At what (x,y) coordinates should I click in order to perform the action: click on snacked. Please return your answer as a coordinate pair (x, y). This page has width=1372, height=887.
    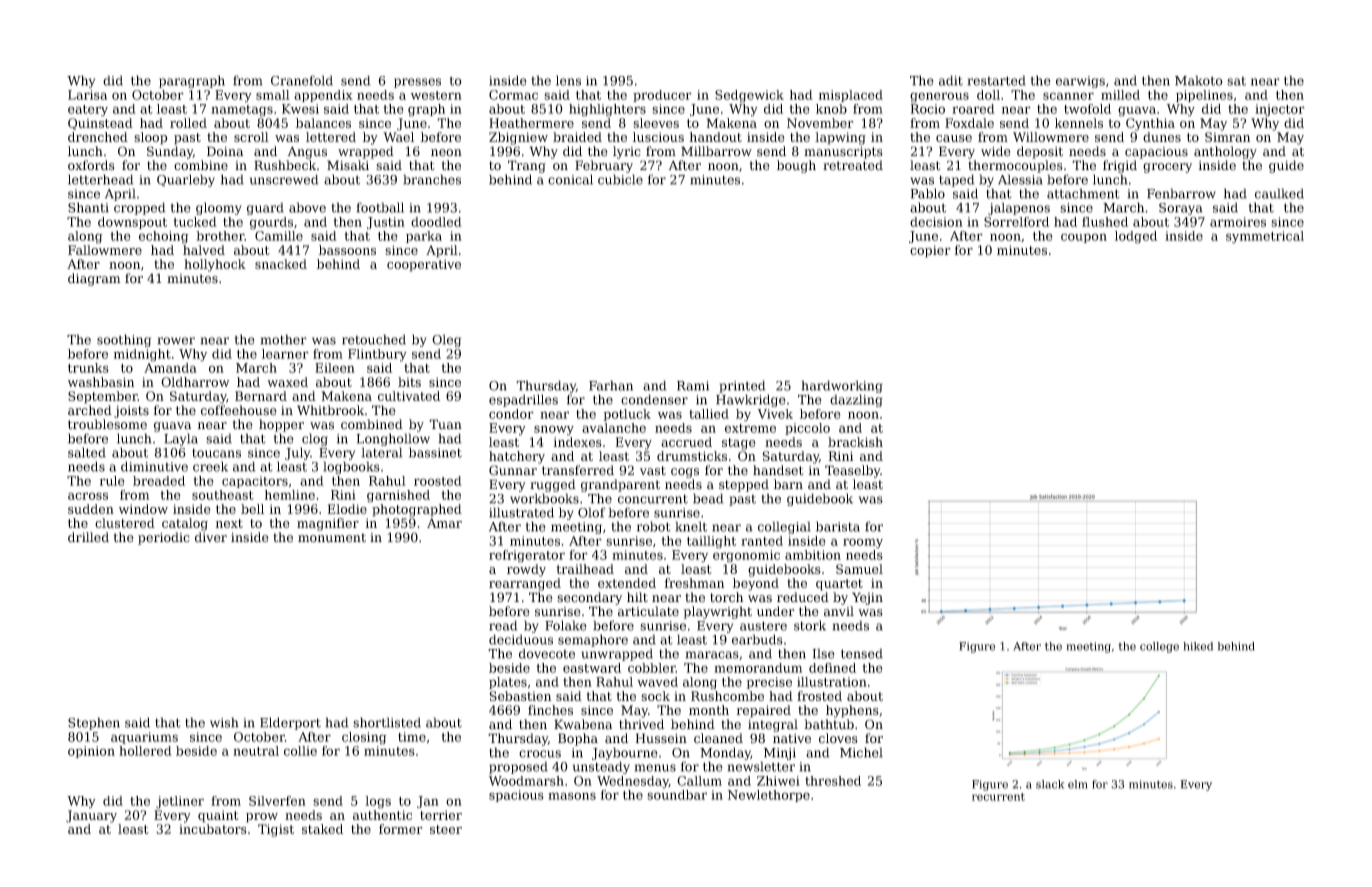
    Looking at the image, I should click on (281, 264).
